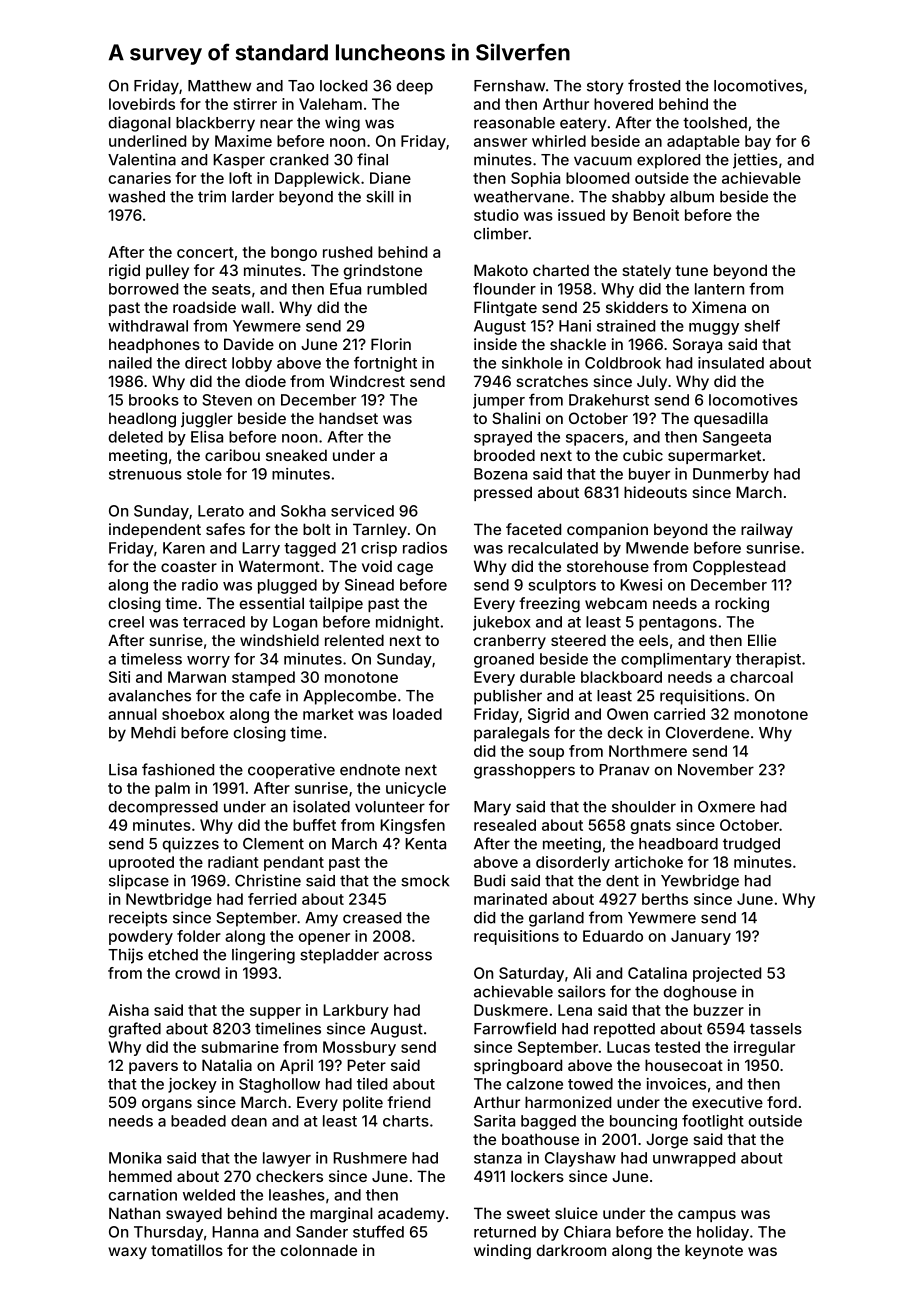 This screenshot has width=924, height=1308. Describe the element at coordinates (654, 85) in the screenshot. I see `frosted` at that location.
